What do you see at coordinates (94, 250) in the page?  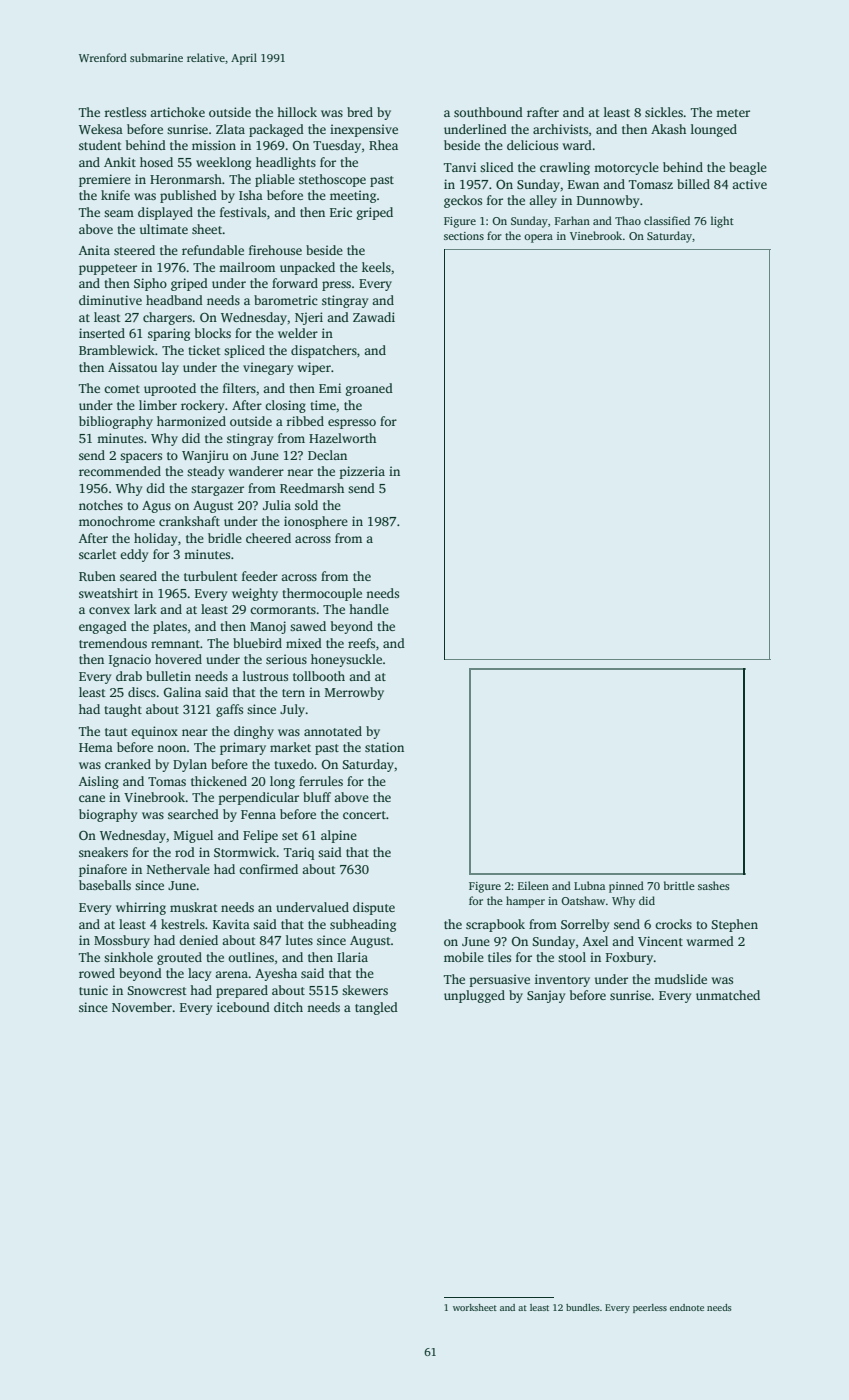 I see `Anita` at bounding box center [94, 250].
